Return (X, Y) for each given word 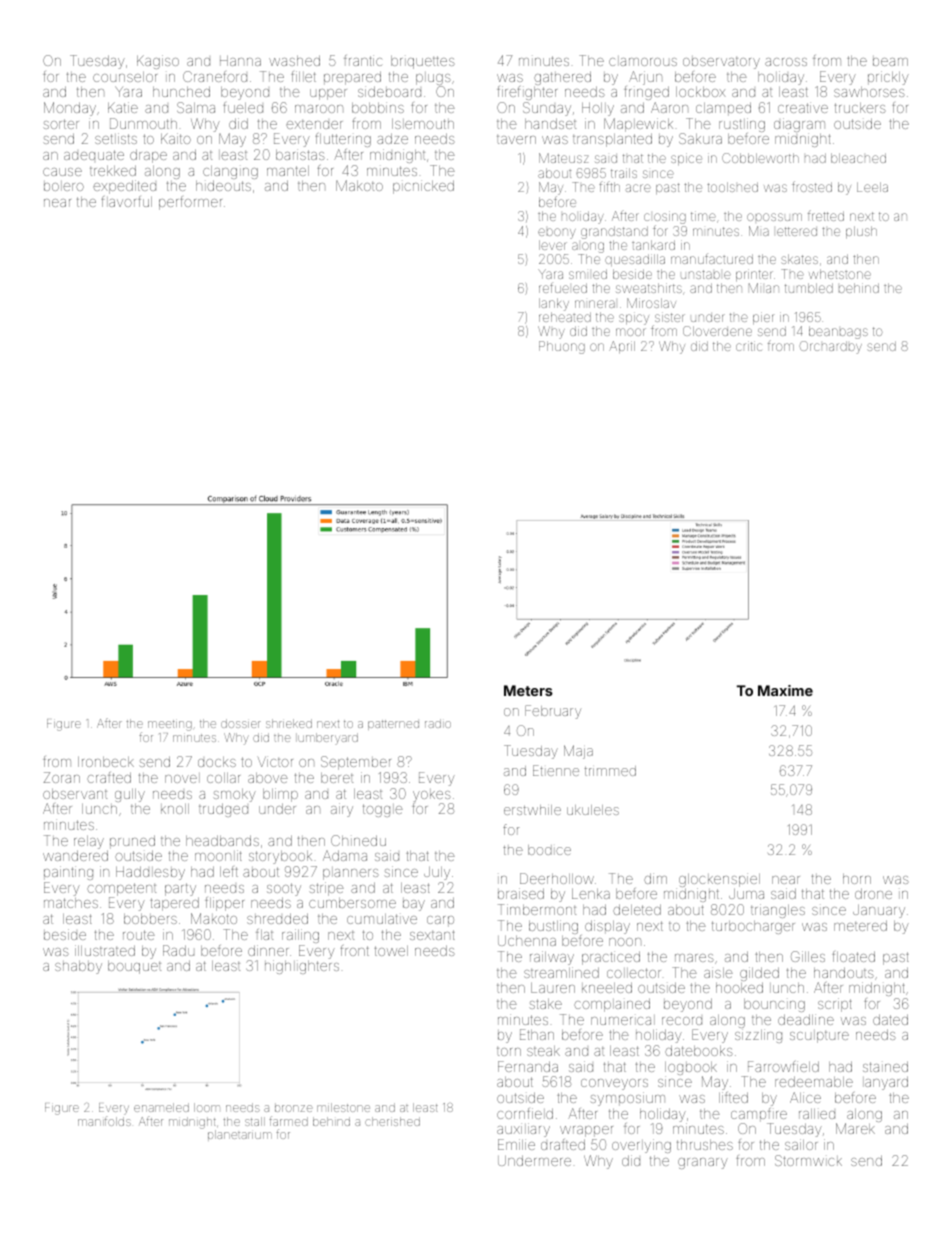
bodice (549, 850)
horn (857, 879)
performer (190, 203)
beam (890, 61)
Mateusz (563, 158)
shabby (78, 967)
